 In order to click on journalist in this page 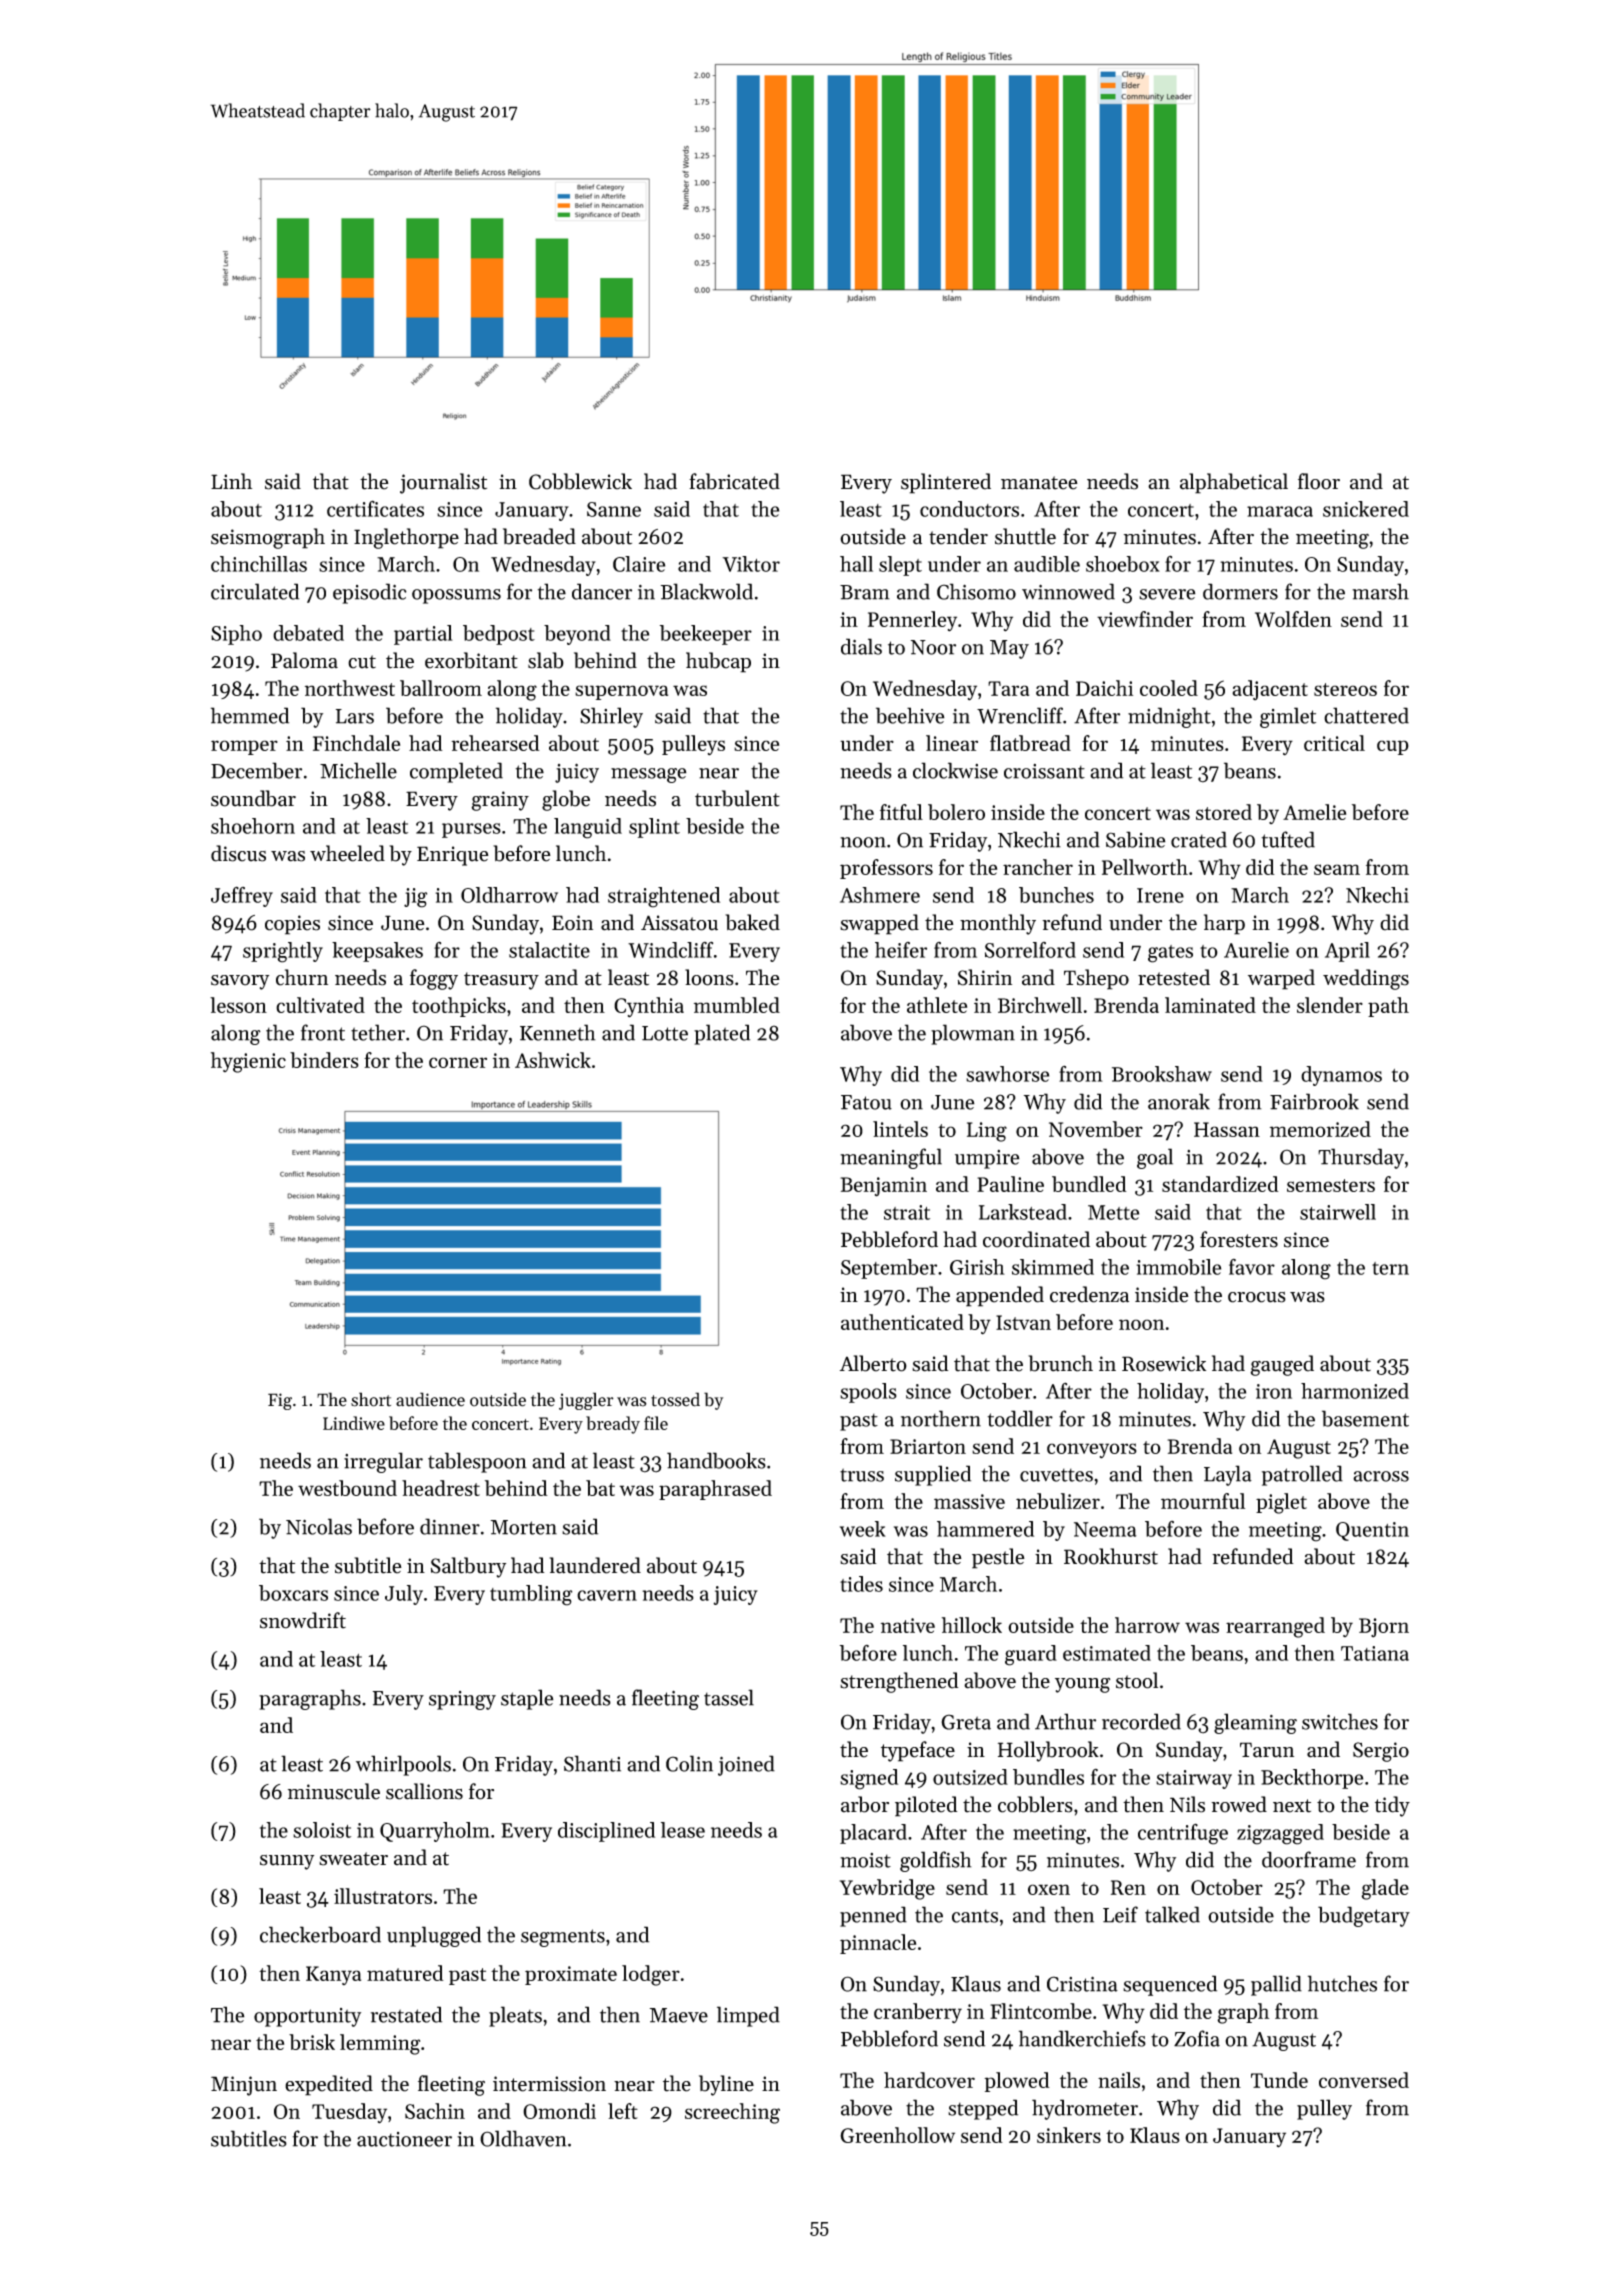, I will do `click(443, 483)`.
